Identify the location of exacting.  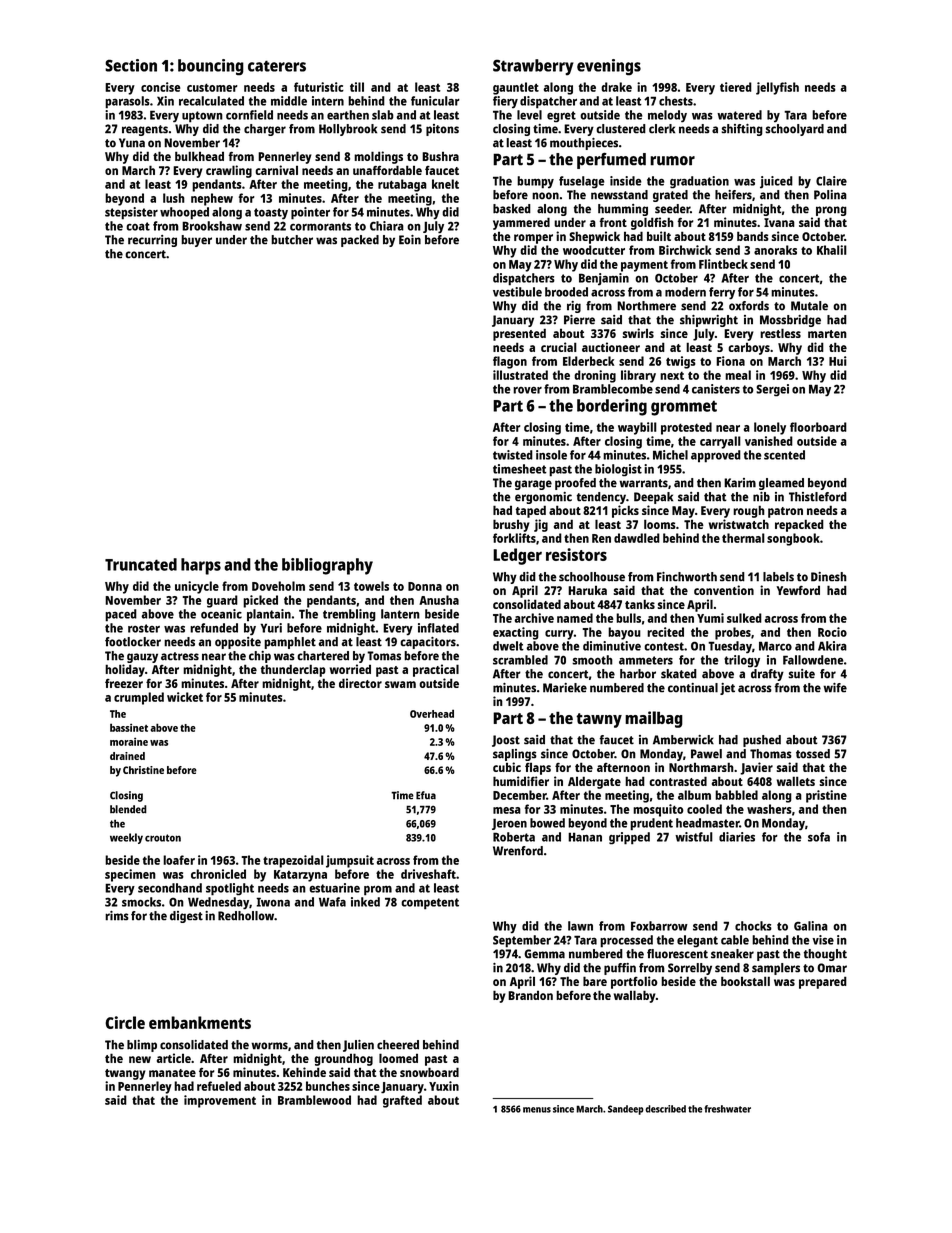
(516, 633).
